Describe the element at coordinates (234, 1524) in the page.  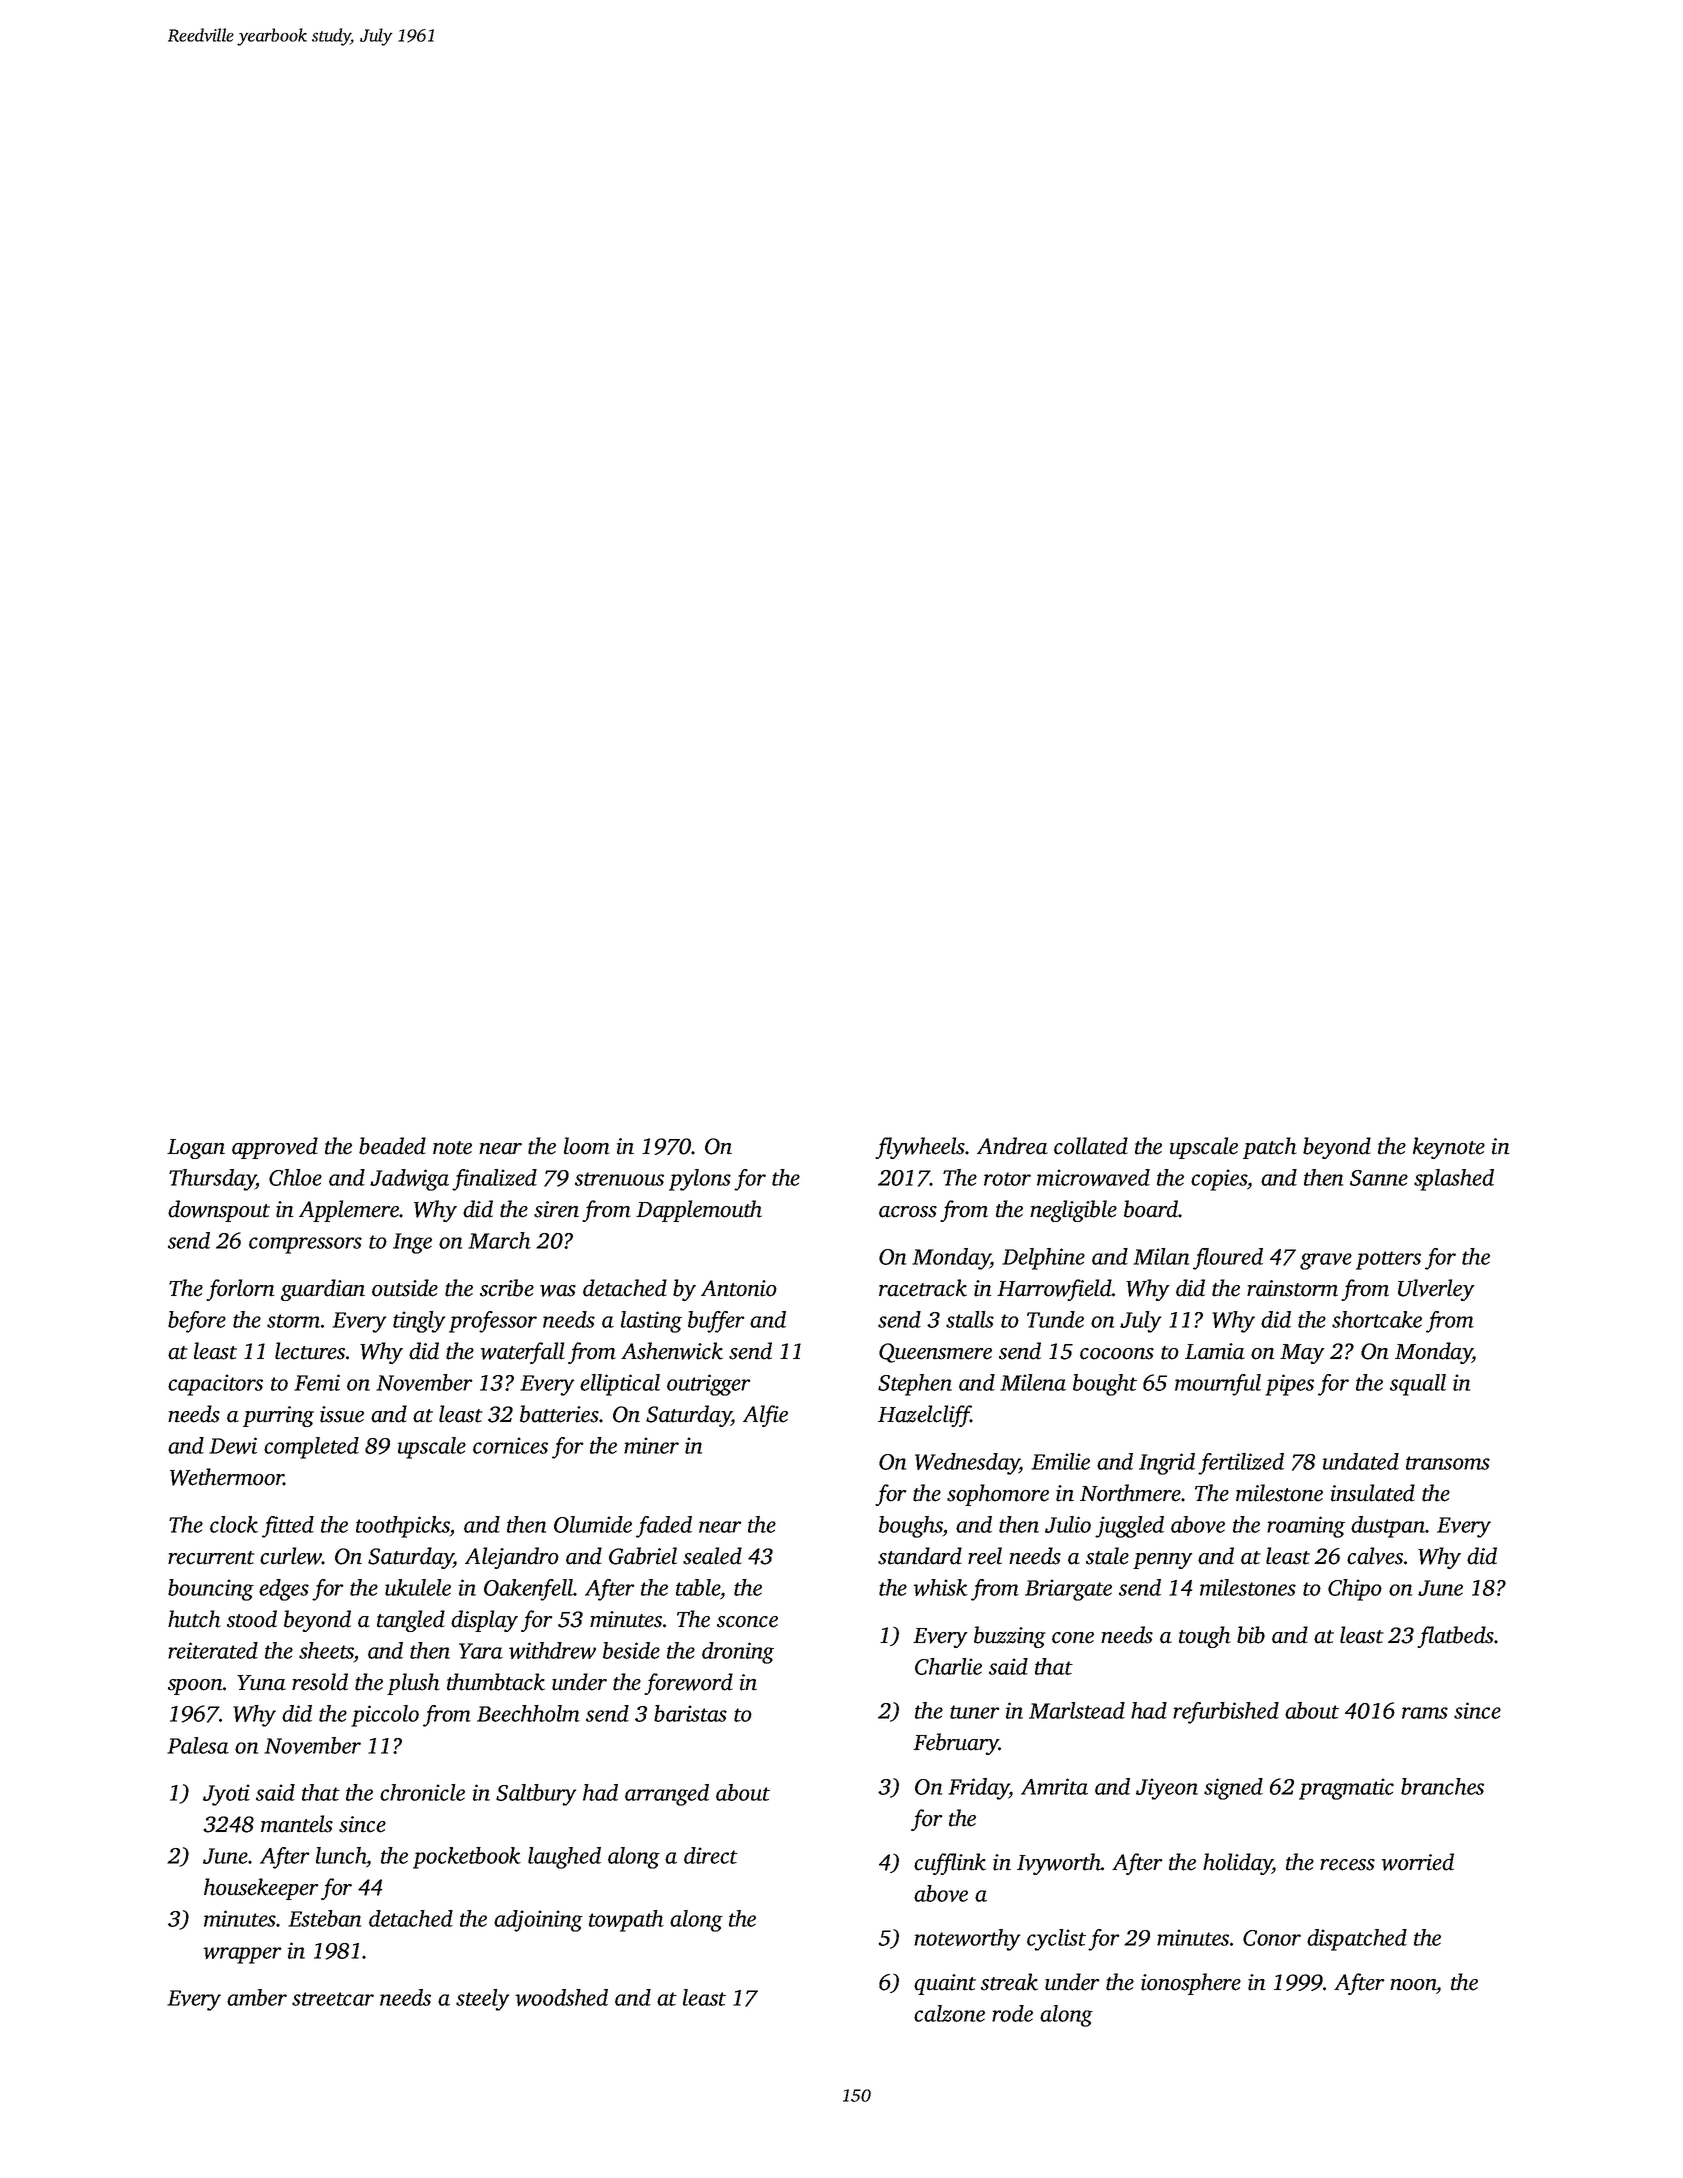
I see `clock` at that location.
